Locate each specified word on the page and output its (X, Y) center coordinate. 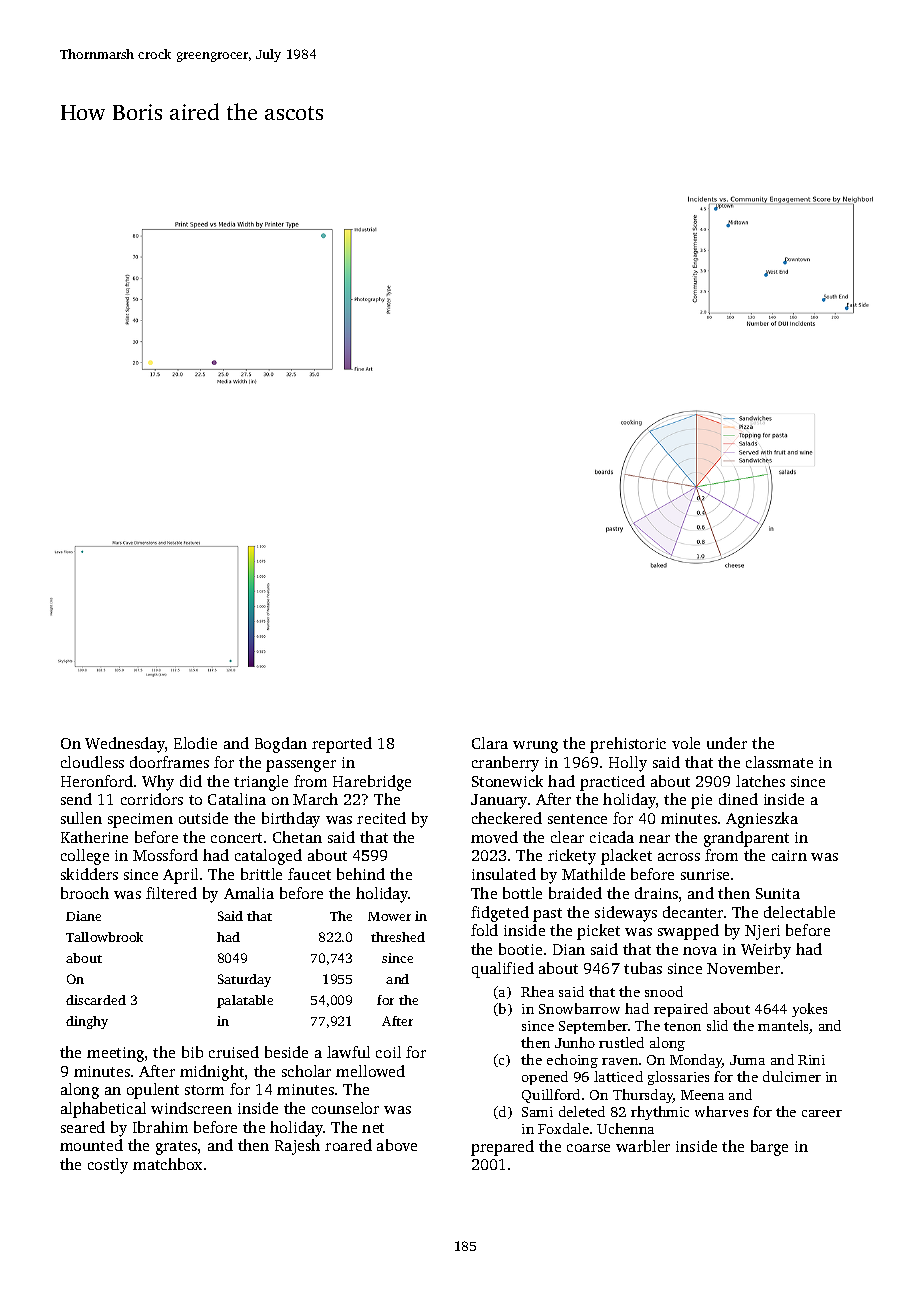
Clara (490, 743)
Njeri (762, 932)
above (397, 1145)
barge (769, 1148)
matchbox (167, 1164)
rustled (621, 1042)
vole (686, 743)
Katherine (94, 837)
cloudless (92, 762)
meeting (115, 1054)
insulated (504, 874)
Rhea (537, 991)
